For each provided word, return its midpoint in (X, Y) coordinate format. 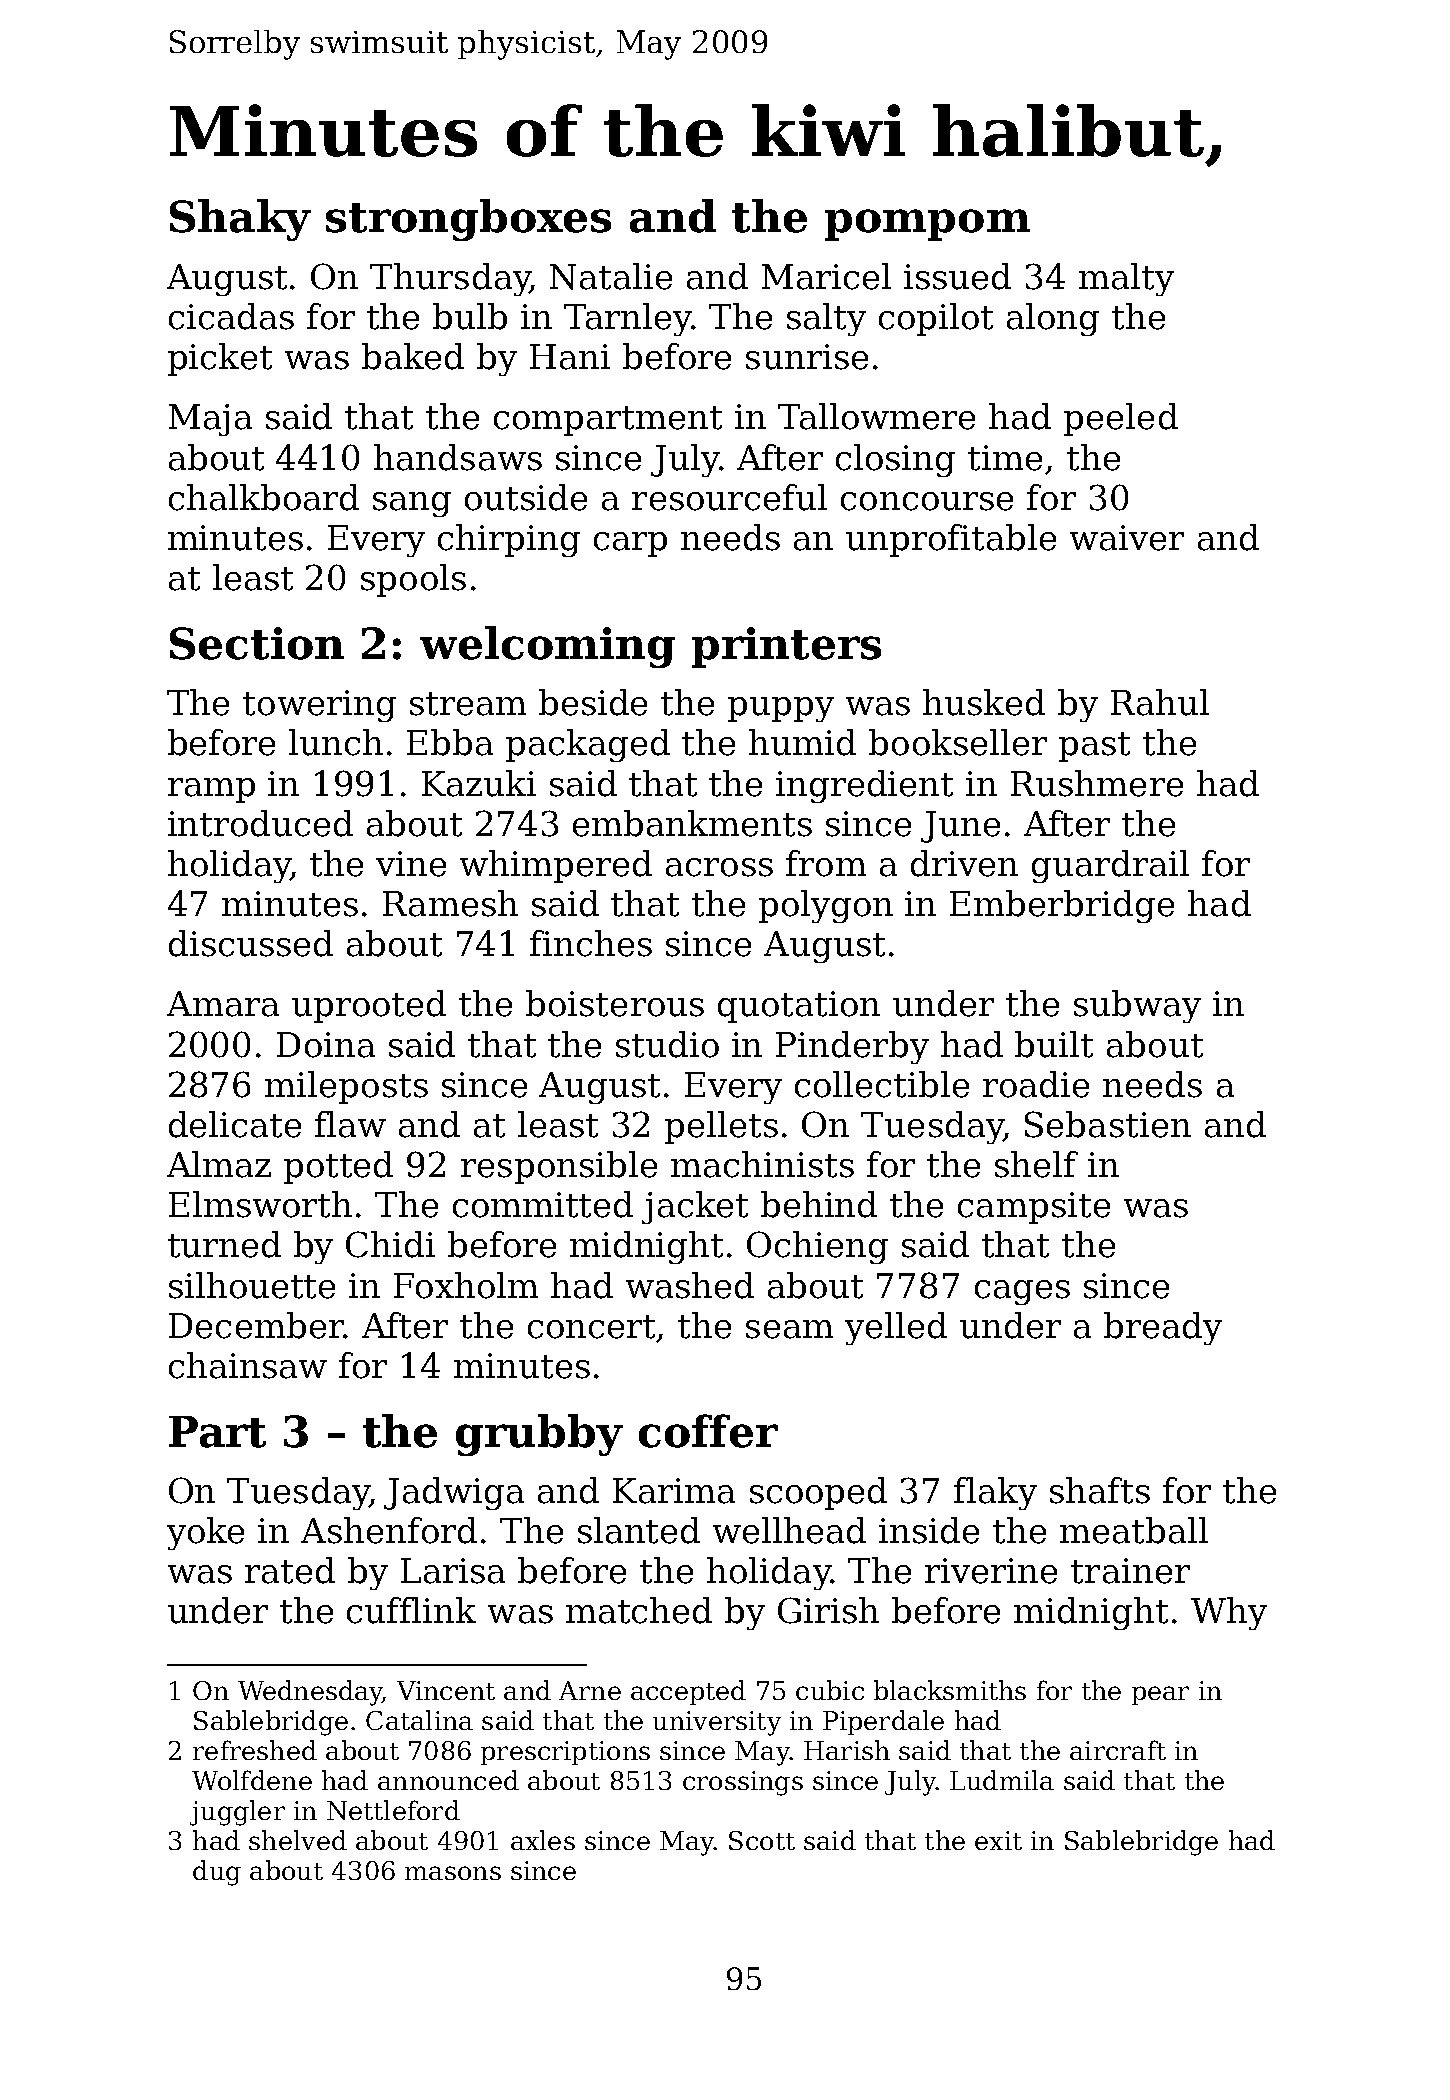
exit (998, 1840)
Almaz (219, 1164)
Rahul (1160, 702)
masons (453, 1873)
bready (1163, 1328)
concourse (927, 501)
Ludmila (1002, 1780)
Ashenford (389, 1530)
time (1005, 458)
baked (413, 356)
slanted (639, 1530)
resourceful (729, 497)
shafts (1100, 1490)
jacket (695, 1207)
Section (257, 643)
